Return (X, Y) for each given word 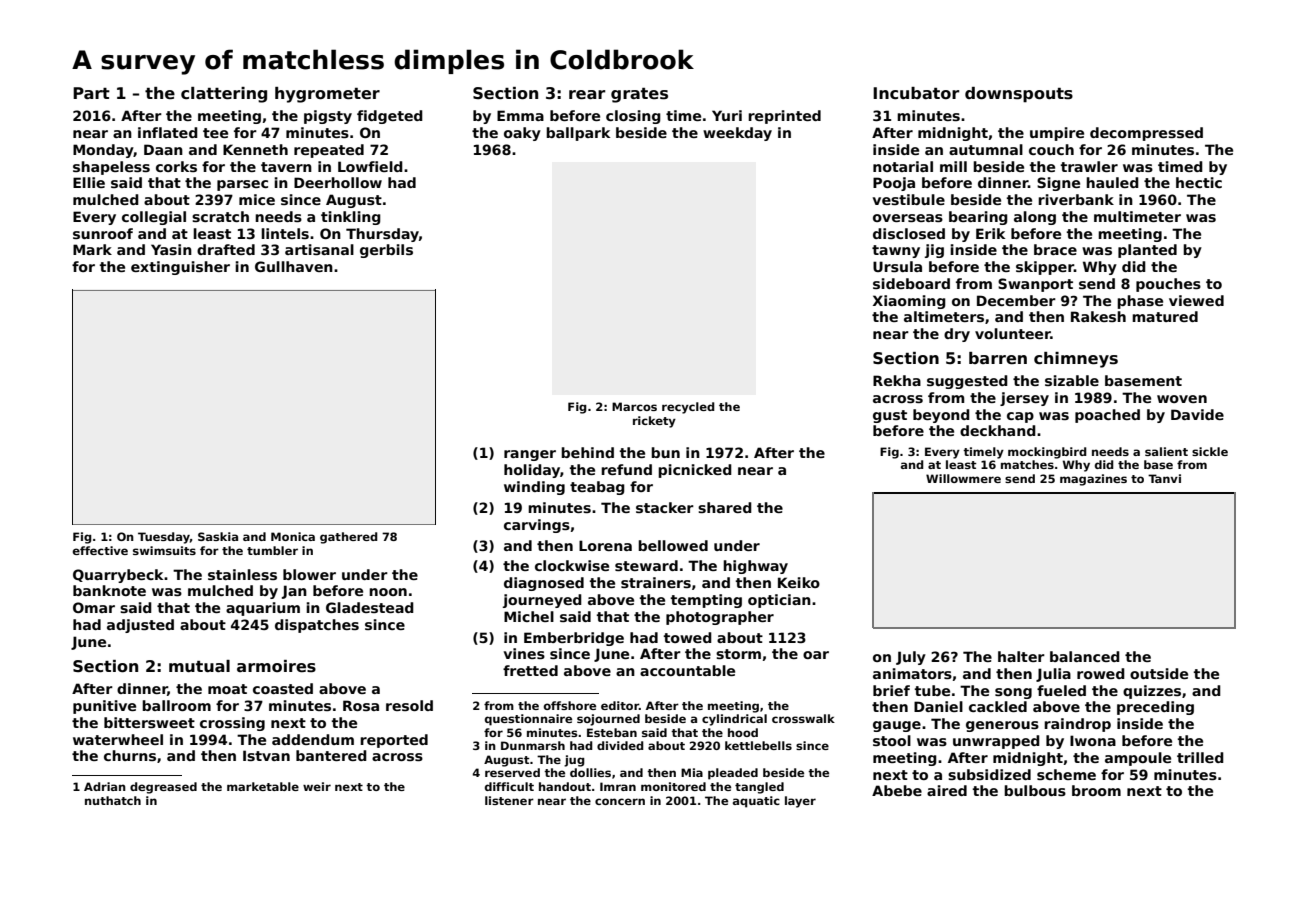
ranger (530, 455)
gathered (349, 538)
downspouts (1019, 95)
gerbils (386, 251)
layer (800, 802)
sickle (1210, 451)
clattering (224, 95)
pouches (1168, 285)
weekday (737, 134)
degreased (163, 788)
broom (1096, 790)
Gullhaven (294, 266)
